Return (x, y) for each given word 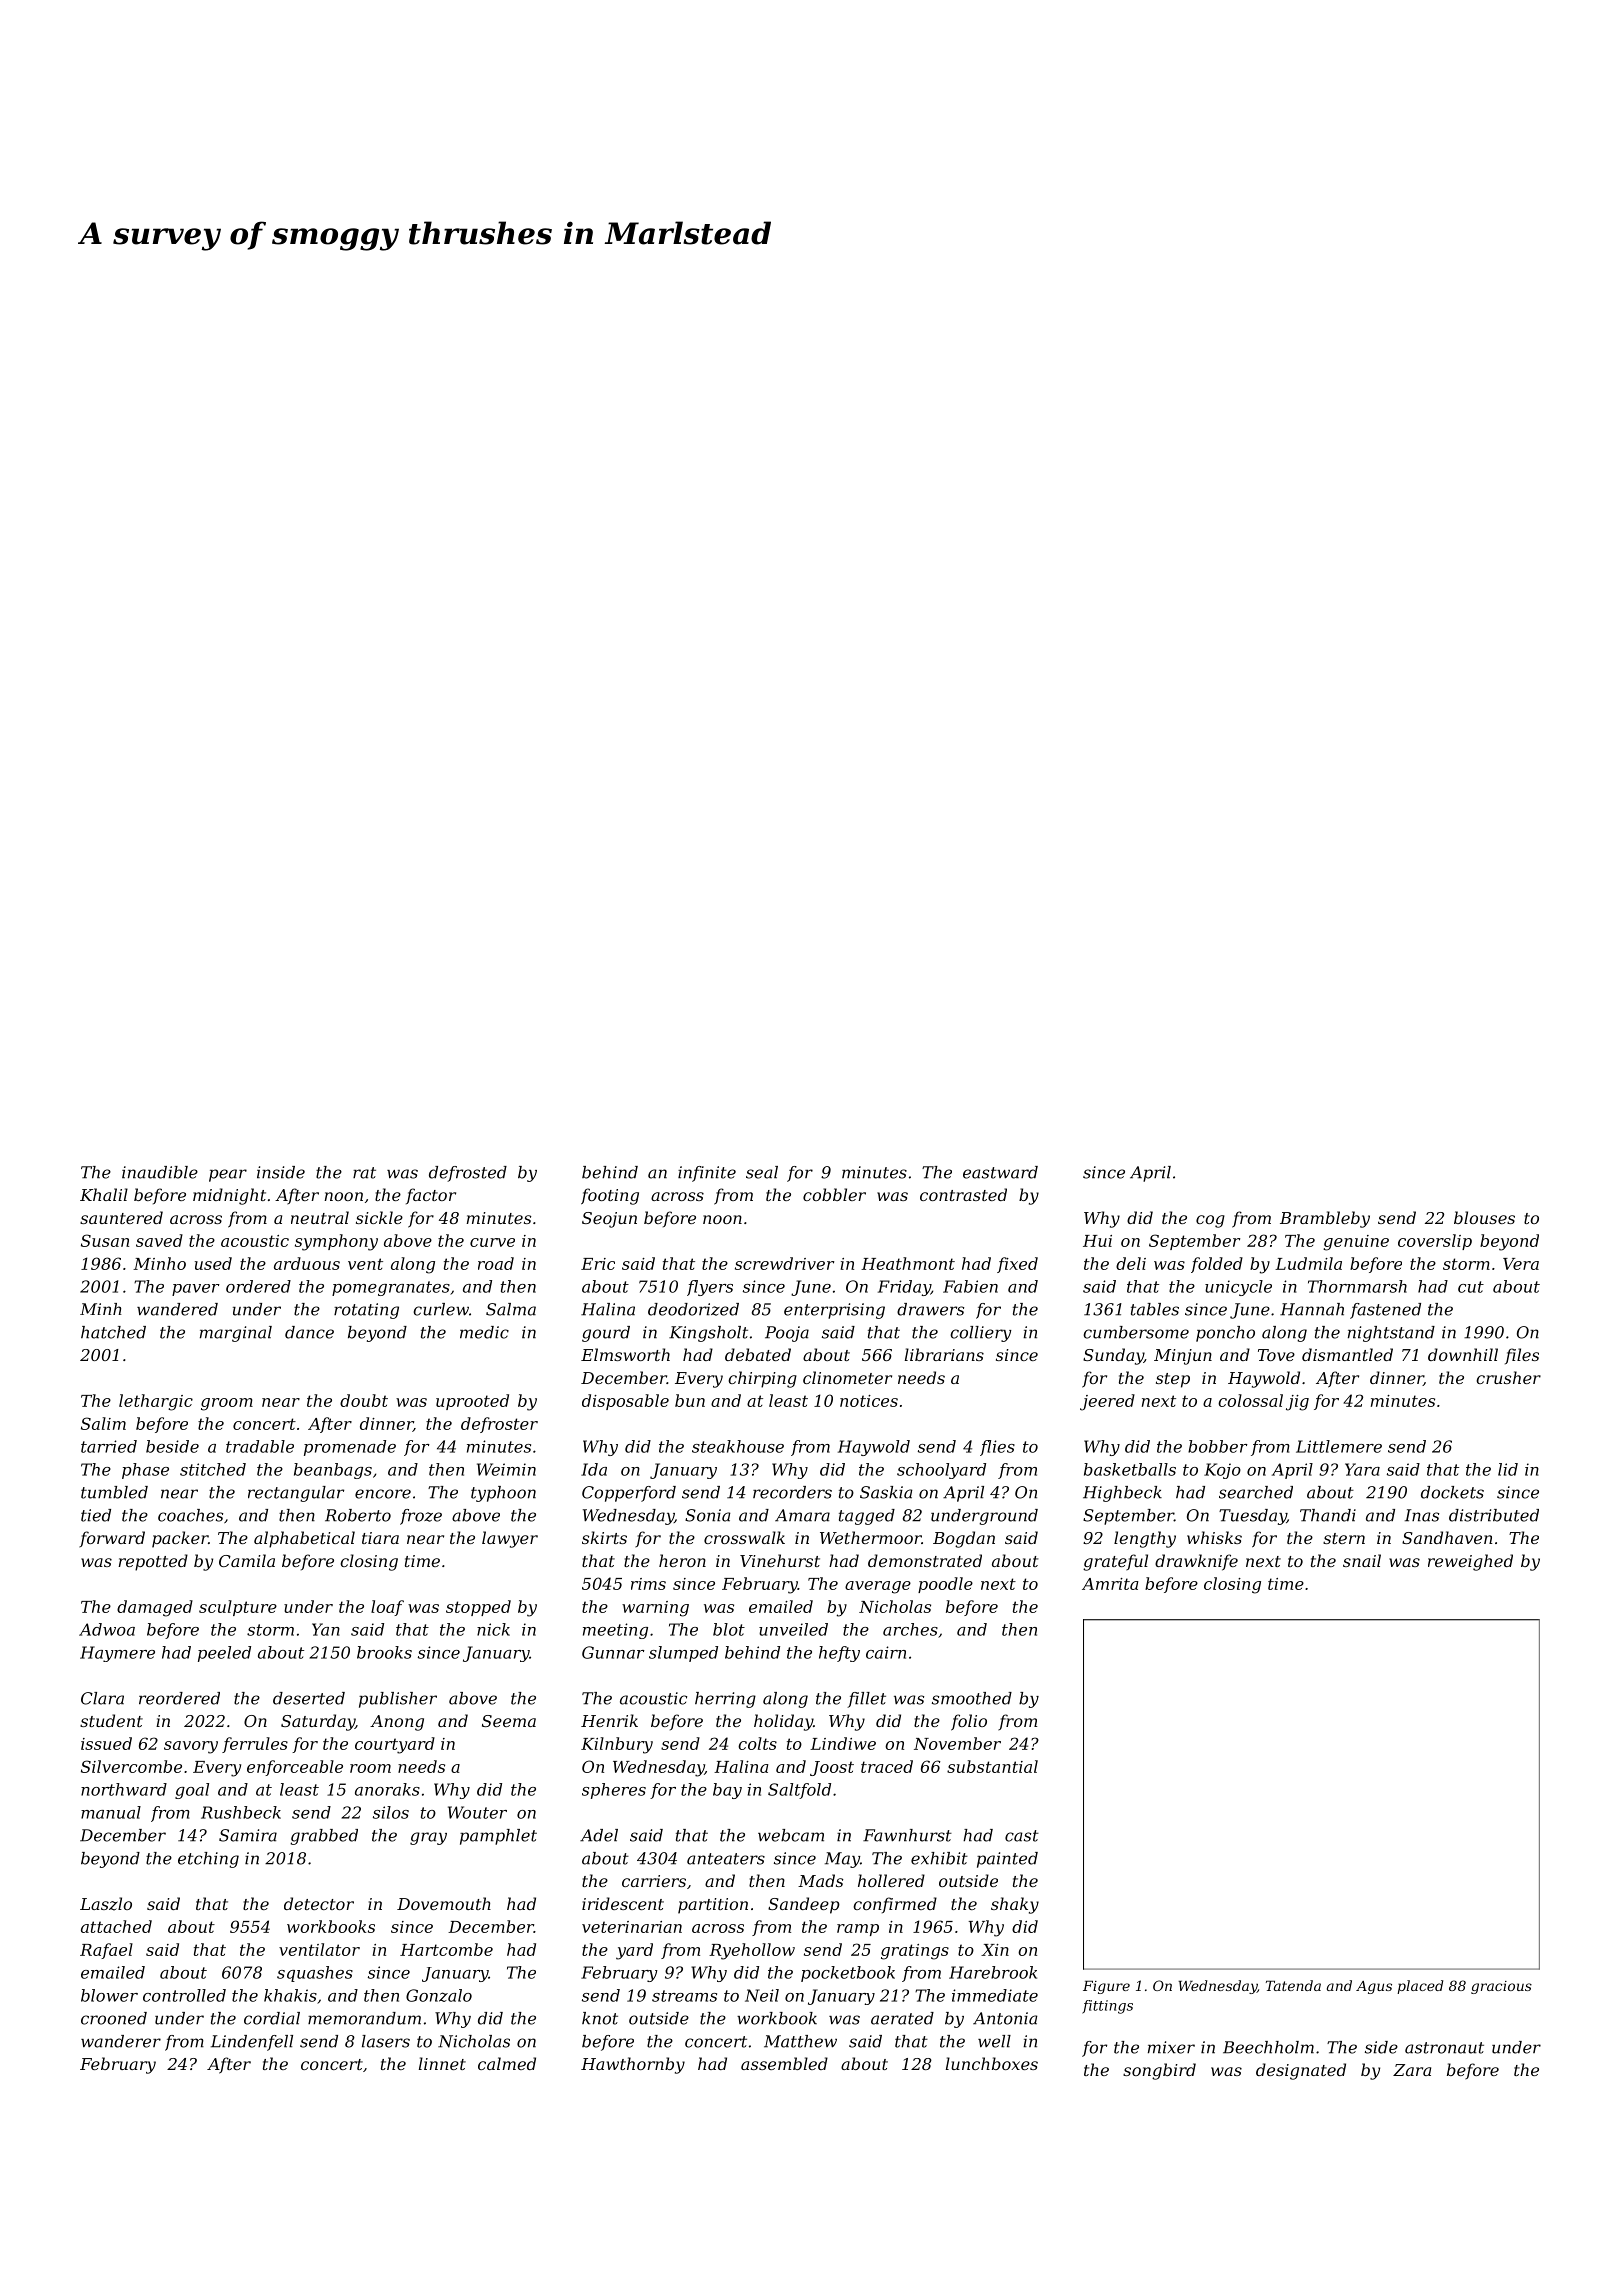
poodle (945, 1585)
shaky (1015, 1905)
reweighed (1470, 1562)
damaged (155, 1608)
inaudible (160, 1172)
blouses (1484, 1217)
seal (762, 1172)
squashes (315, 1974)
